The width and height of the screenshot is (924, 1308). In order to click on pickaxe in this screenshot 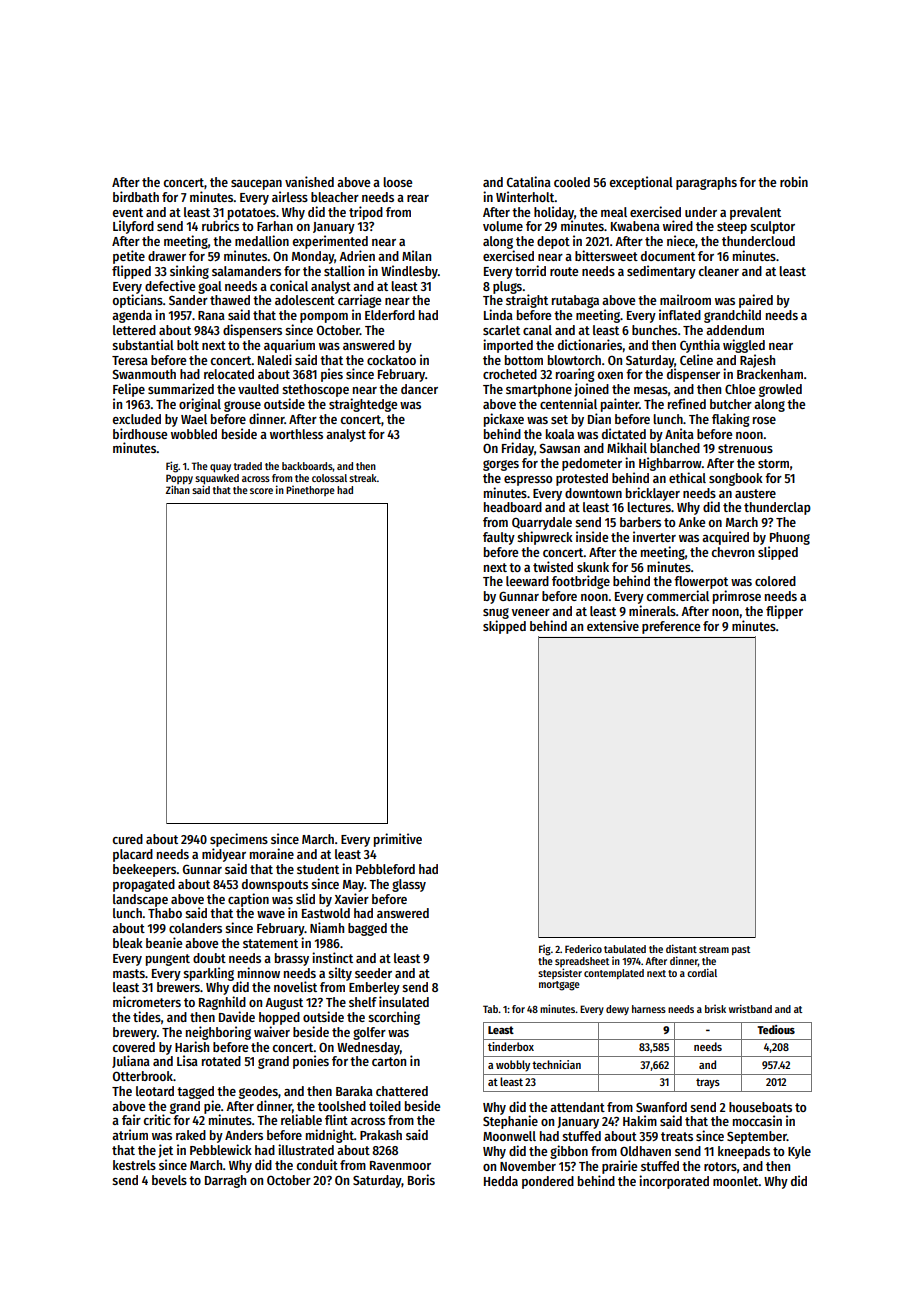, I will do `click(504, 420)`.
